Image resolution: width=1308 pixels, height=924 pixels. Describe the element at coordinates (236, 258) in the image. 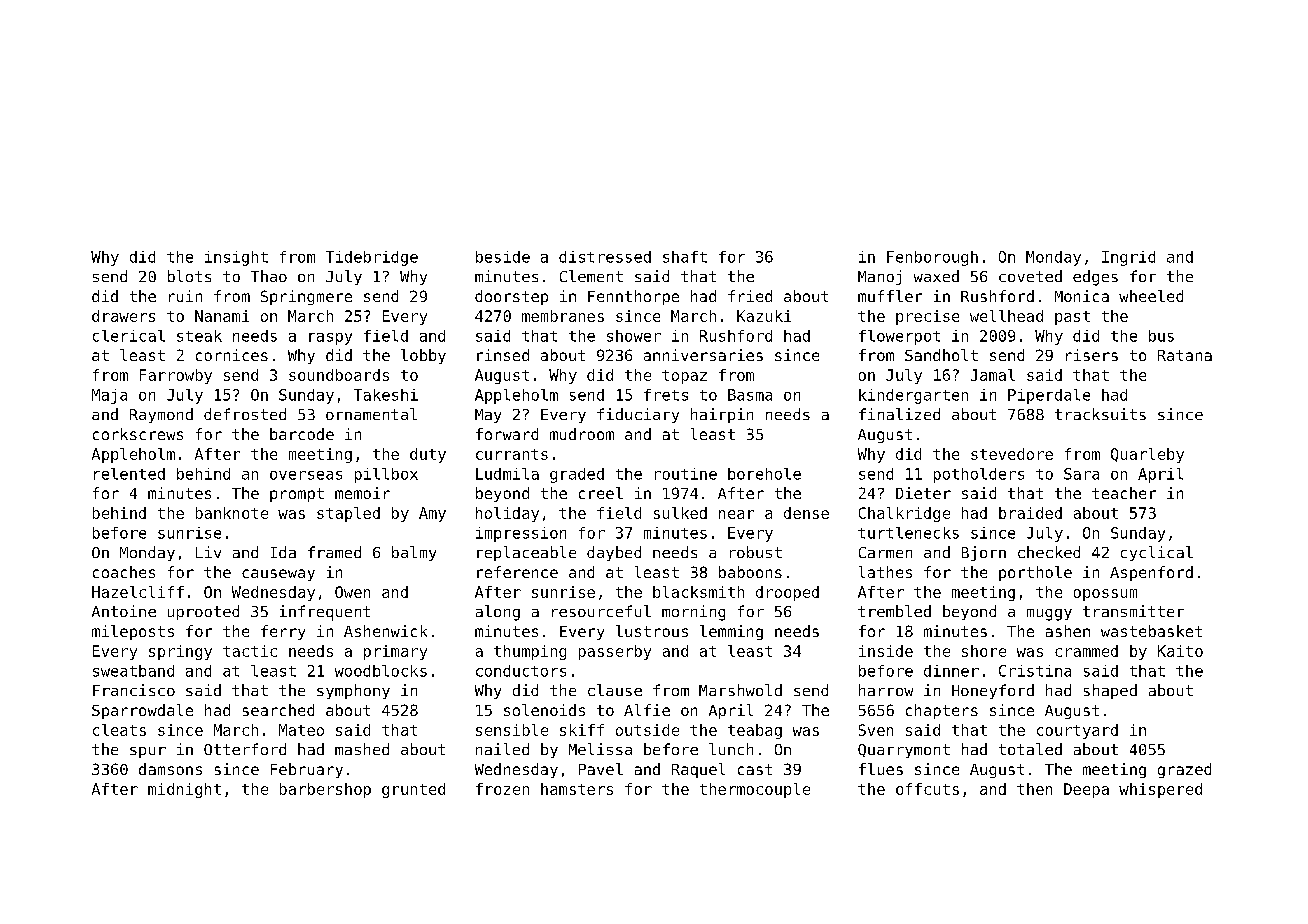

I see `insight` at that location.
